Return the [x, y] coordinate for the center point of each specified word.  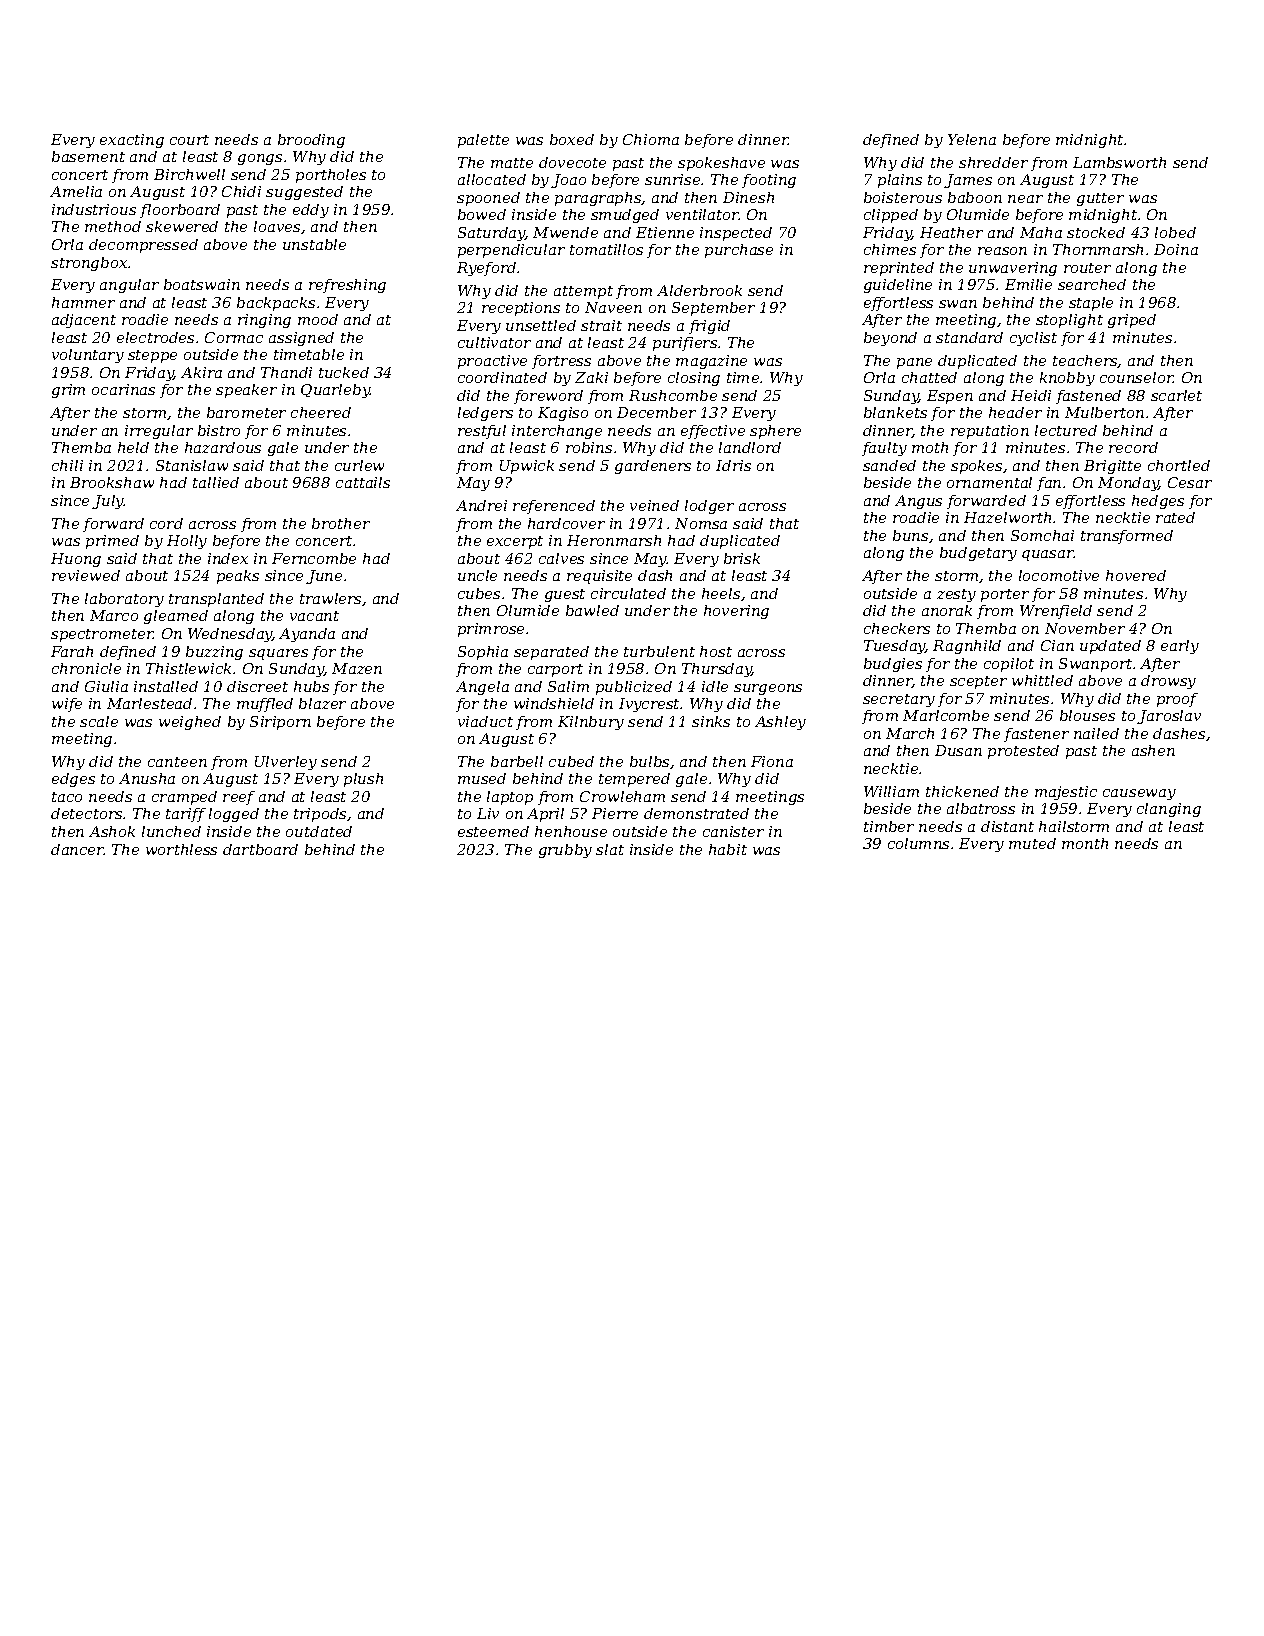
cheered [321, 412]
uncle [477, 575]
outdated [319, 831]
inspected [736, 234]
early [1180, 647]
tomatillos [606, 249]
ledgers [485, 414]
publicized [634, 688]
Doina [1176, 249]
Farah [72, 651]
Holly [187, 542]
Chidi [241, 191]
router [1087, 268]
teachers [1085, 361]
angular [129, 286]
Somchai [1042, 535]
